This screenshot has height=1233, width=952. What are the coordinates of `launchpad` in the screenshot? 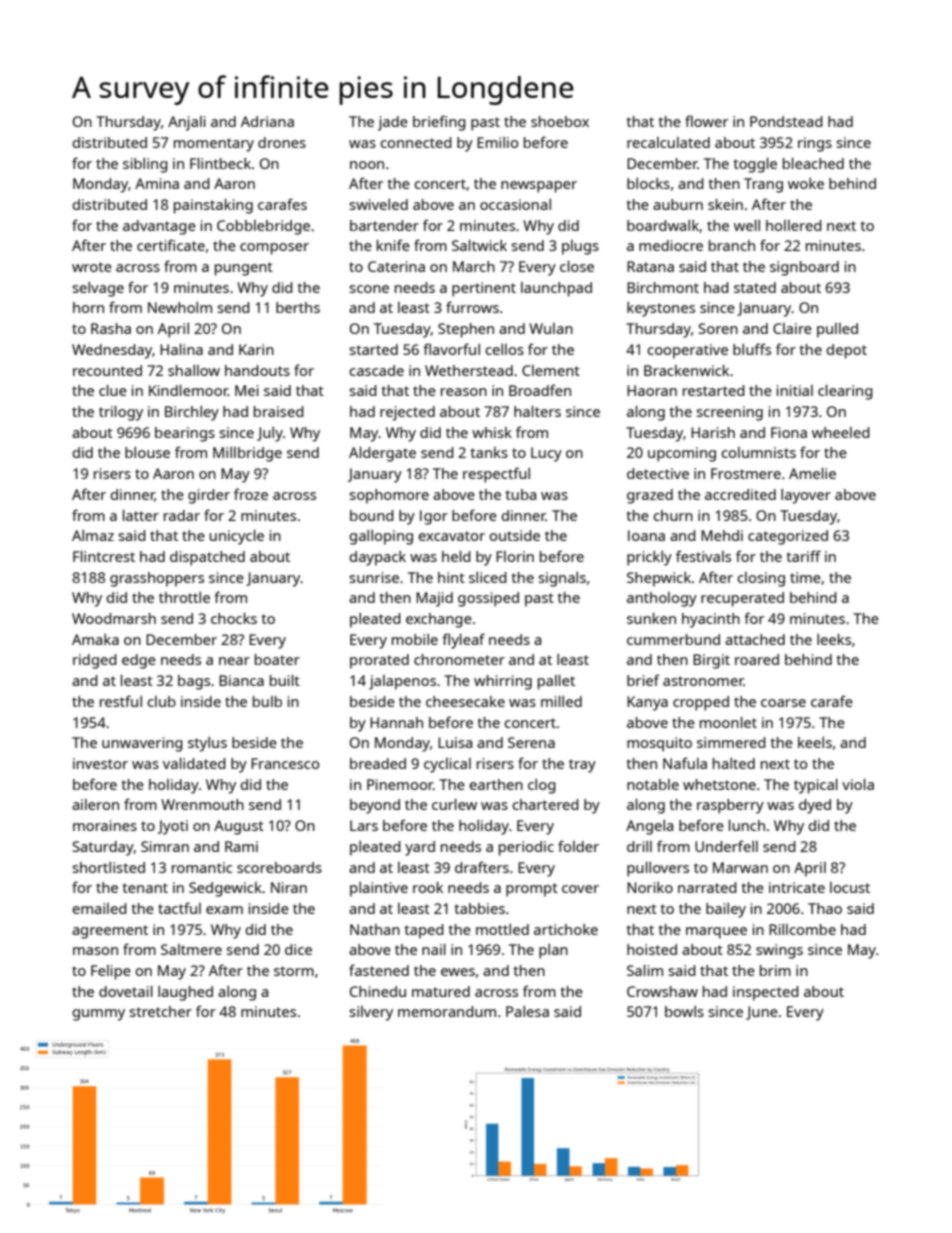 It's located at (556, 289).
